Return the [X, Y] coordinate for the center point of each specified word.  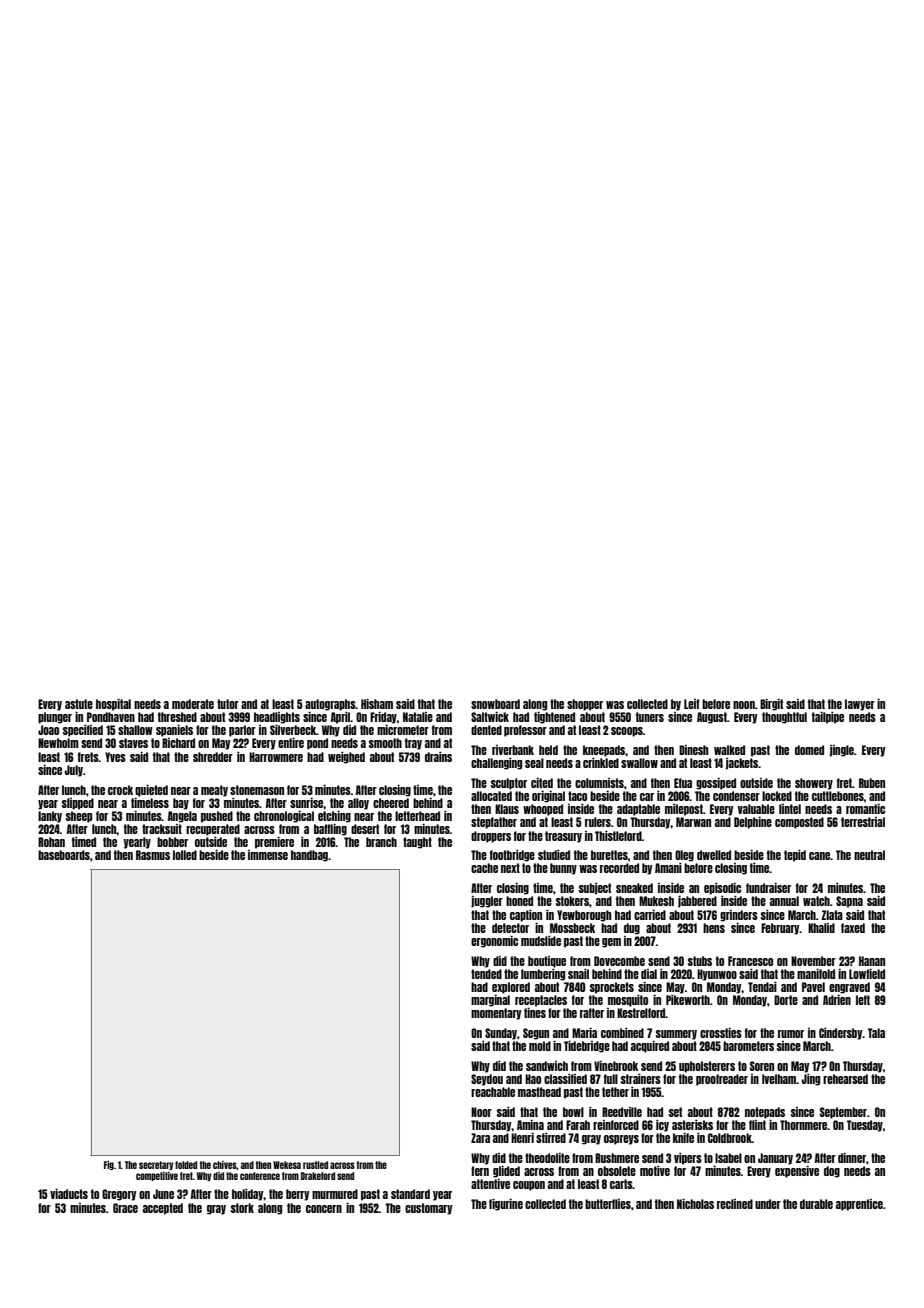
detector [510, 928]
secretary [156, 1165]
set [675, 1112]
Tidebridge [587, 1047]
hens [714, 928]
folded [186, 1165]
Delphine [753, 823]
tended [486, 974]
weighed [346, 758]
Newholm [58, 743]
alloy [358, 804]
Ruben [872, 783]
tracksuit [162, 829]
